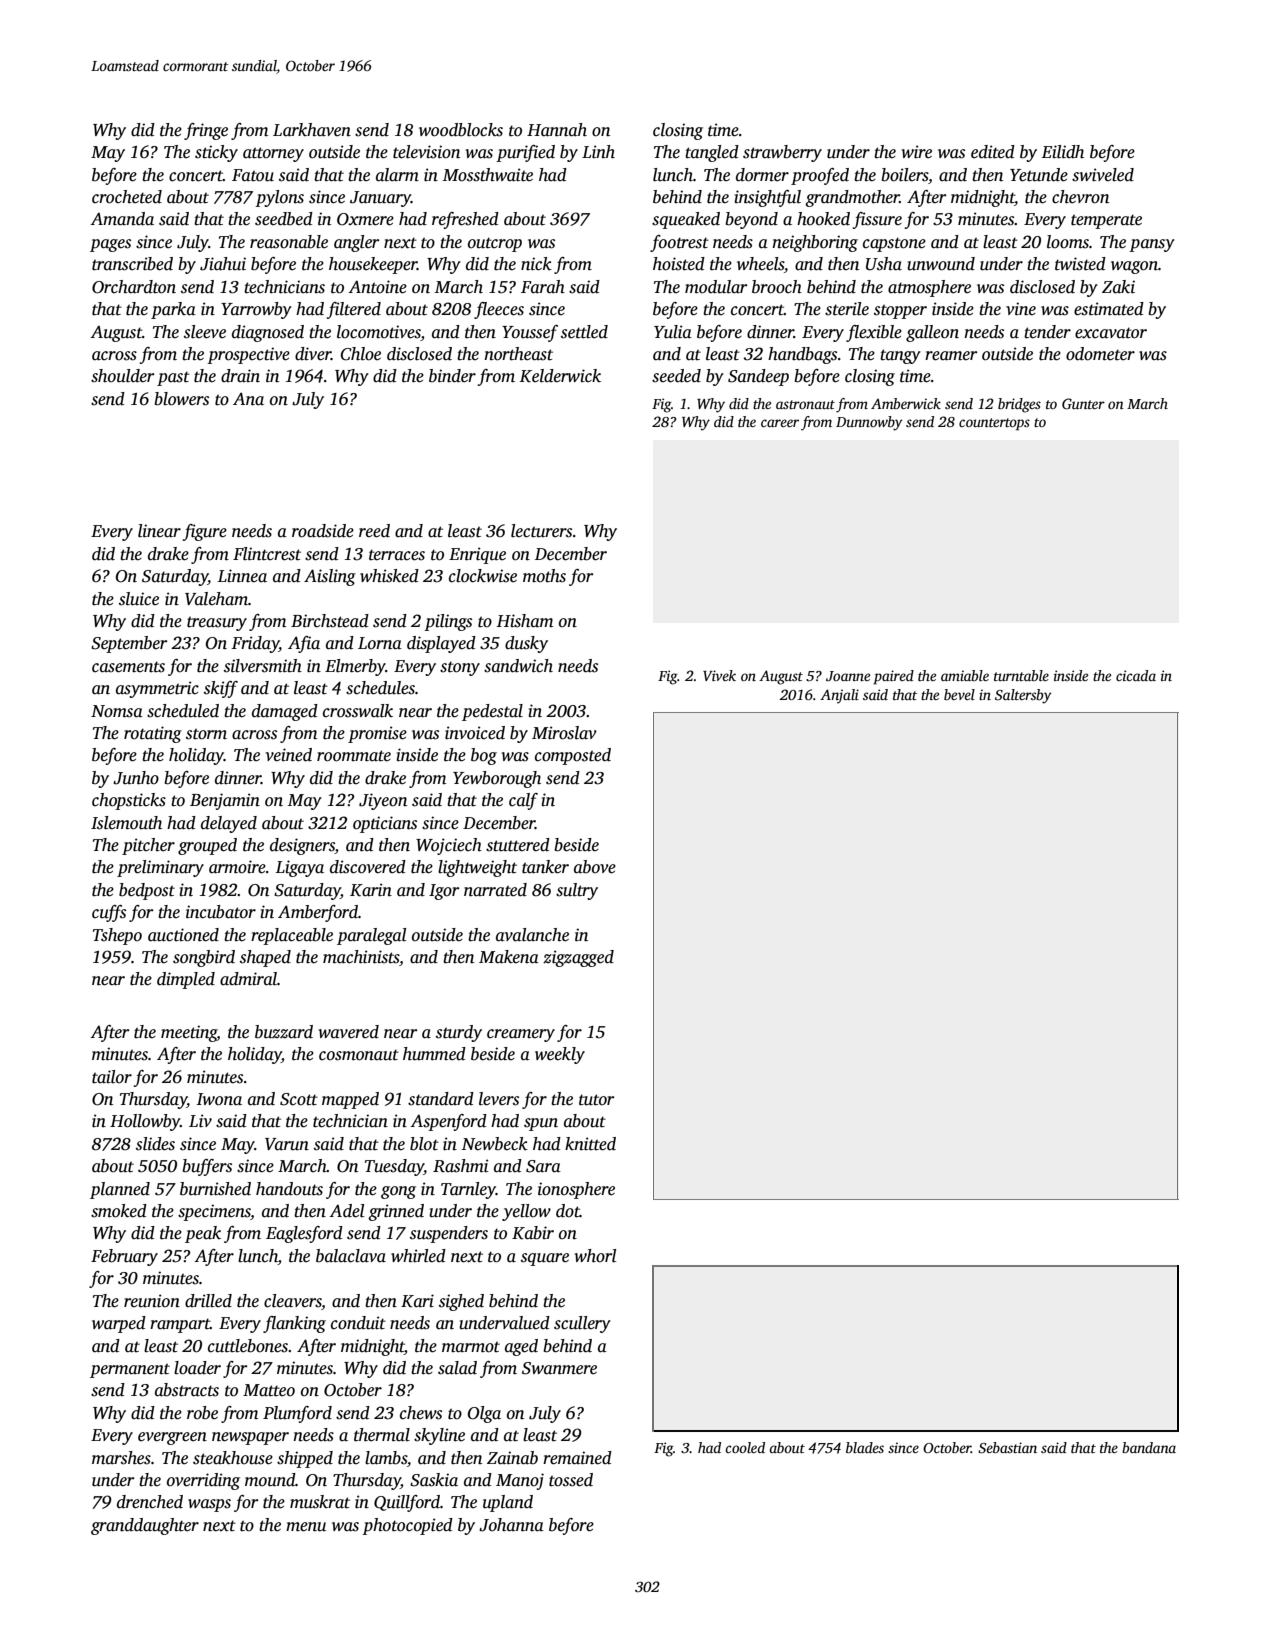 The width and height of the screenshot is (1270, 1644). What do you see at coordinates (1083, 403) in the screenshot?
I see `Gunter` at bounding box center [1083, 403].
